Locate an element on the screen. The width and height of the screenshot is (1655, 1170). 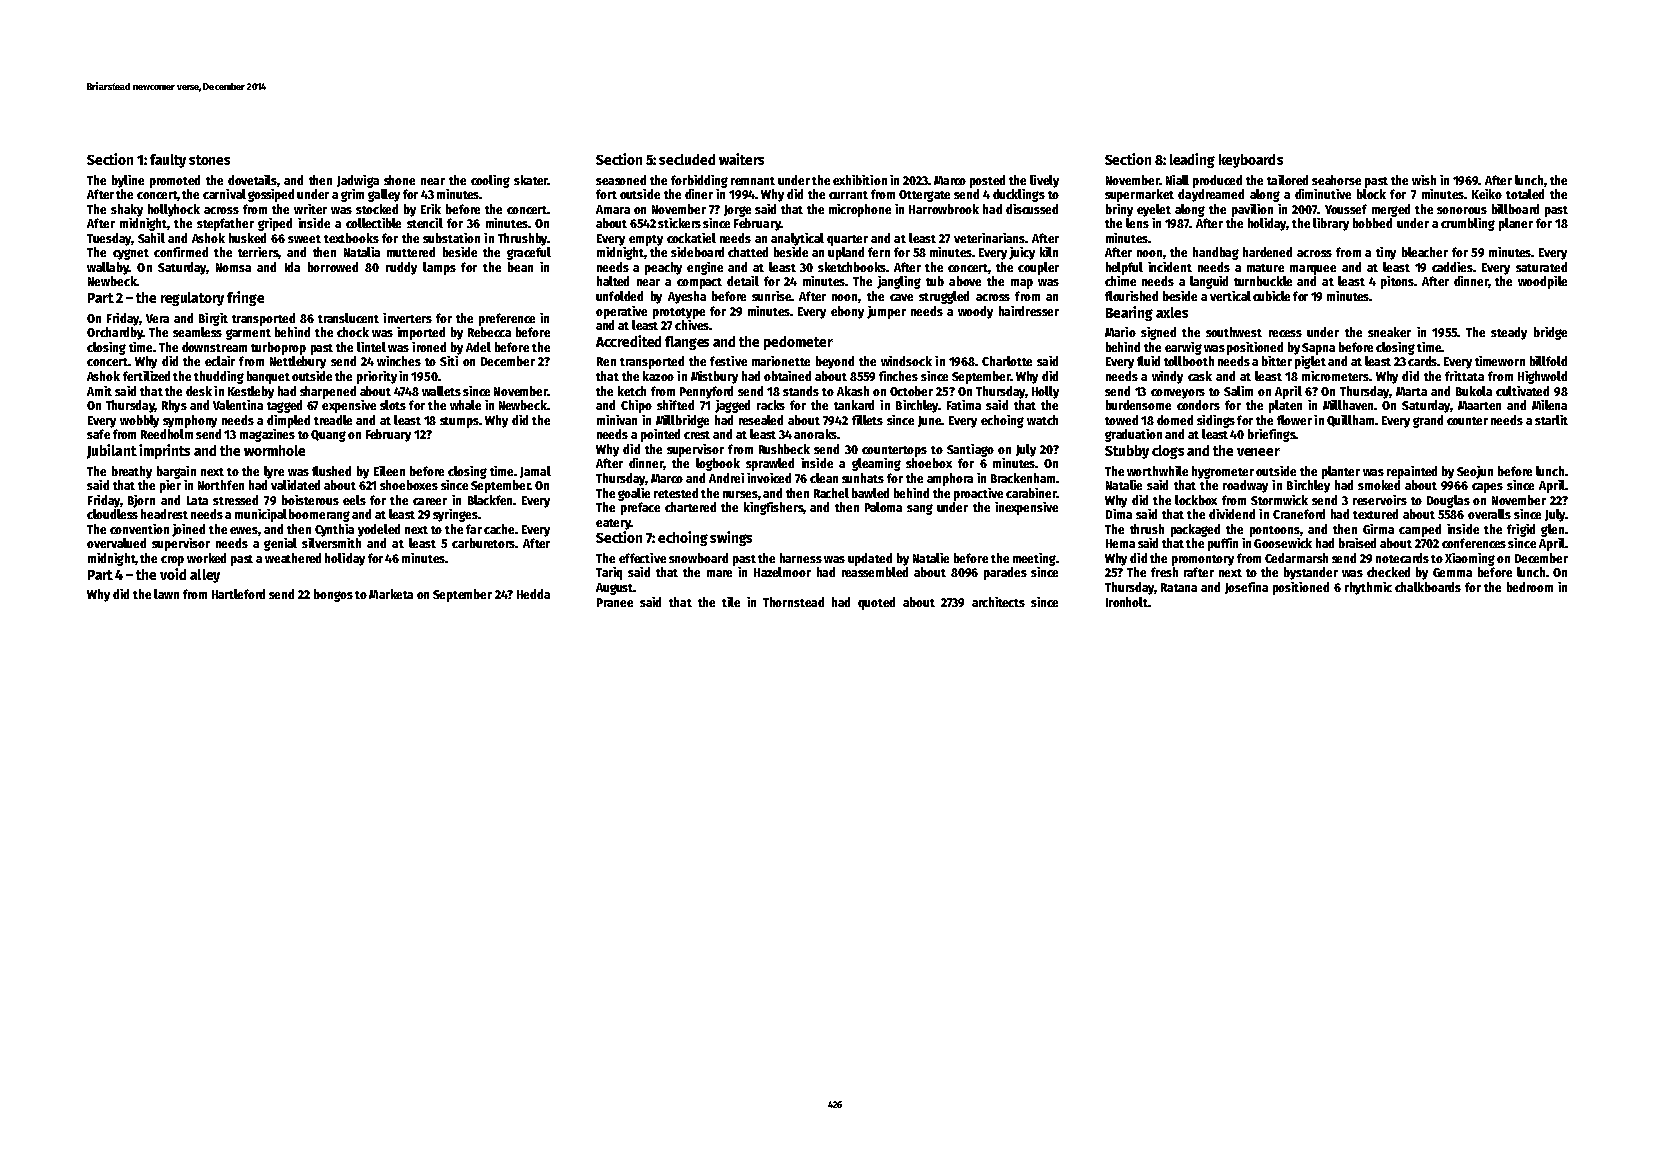
bargain is located at coordinates (176, 472).
